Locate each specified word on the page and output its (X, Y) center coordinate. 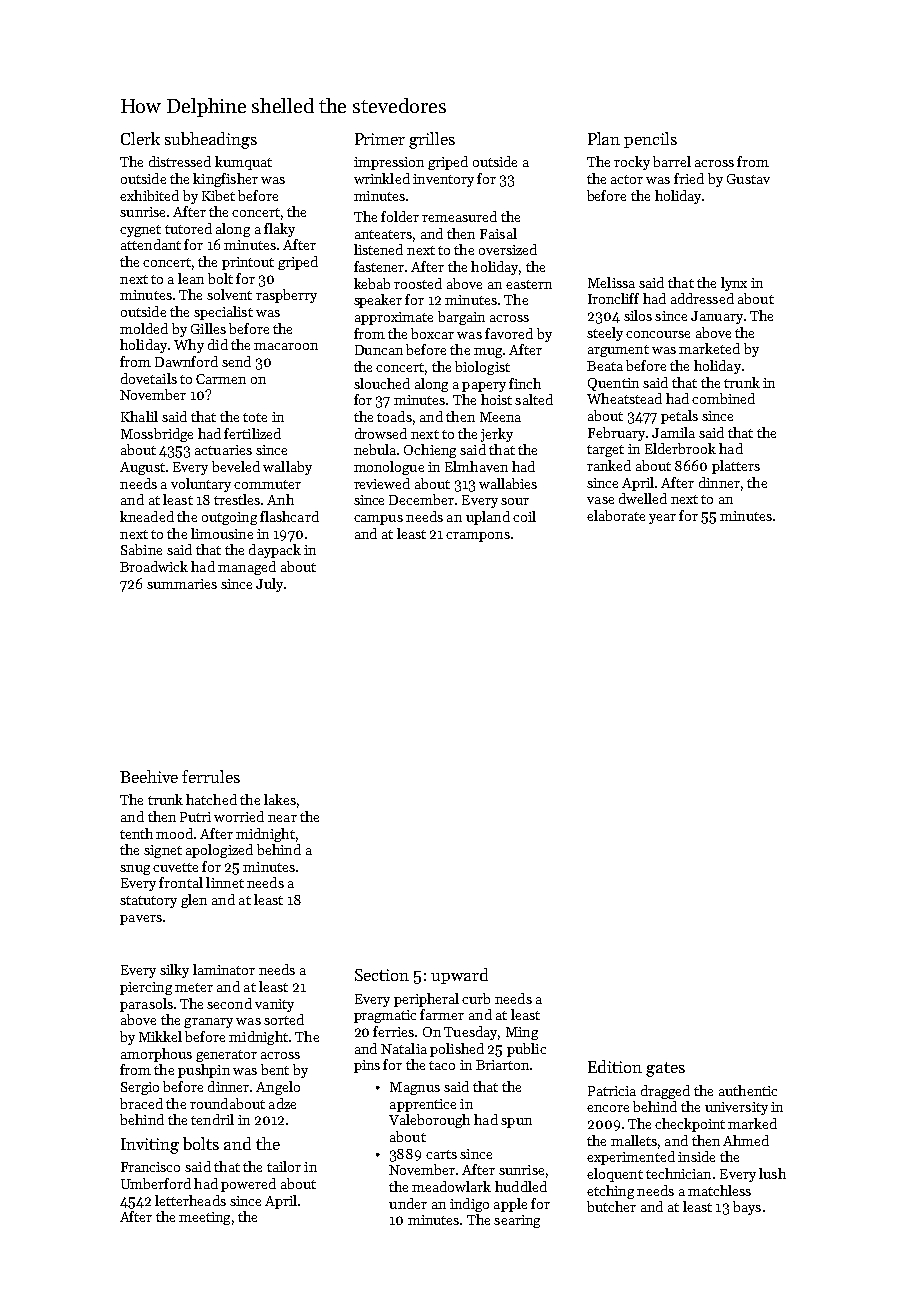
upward (459, 976)
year (662, 519)
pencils (650, 140)
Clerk (140, 138)
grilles (432, 140)
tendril (212, 1119)
